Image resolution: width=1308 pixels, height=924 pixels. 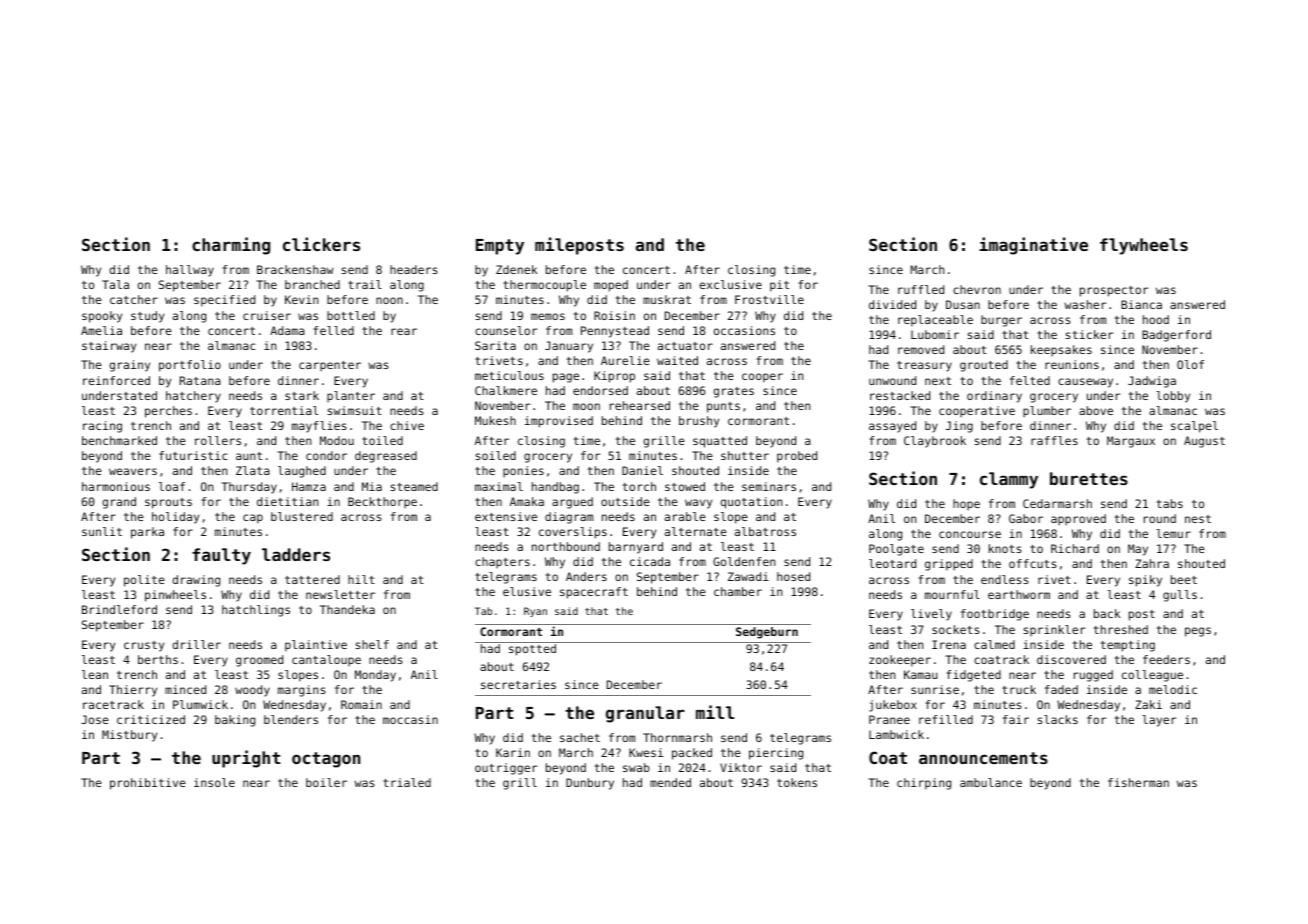 I want to click on trail, so click(x=365, y=284).
